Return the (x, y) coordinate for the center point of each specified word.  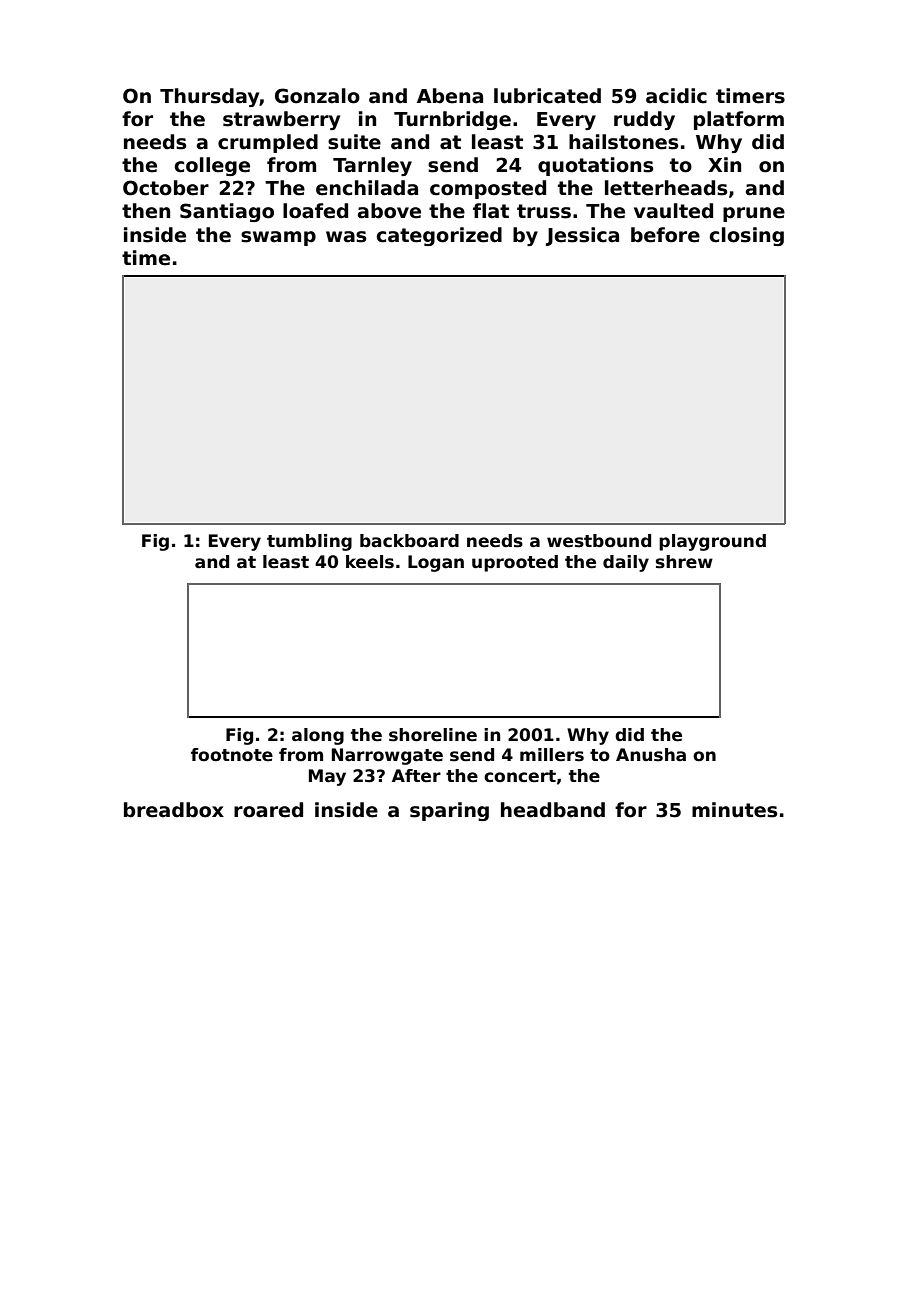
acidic (676, 96)
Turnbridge (452, 120)
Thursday (210, 97)
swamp (278, 238)
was (346, 237)
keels (370, 562)
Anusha (651, 755)
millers (552, 755)
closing (746, 236)
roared (268, 810)
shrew (684, 562)
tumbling (309, 542)
